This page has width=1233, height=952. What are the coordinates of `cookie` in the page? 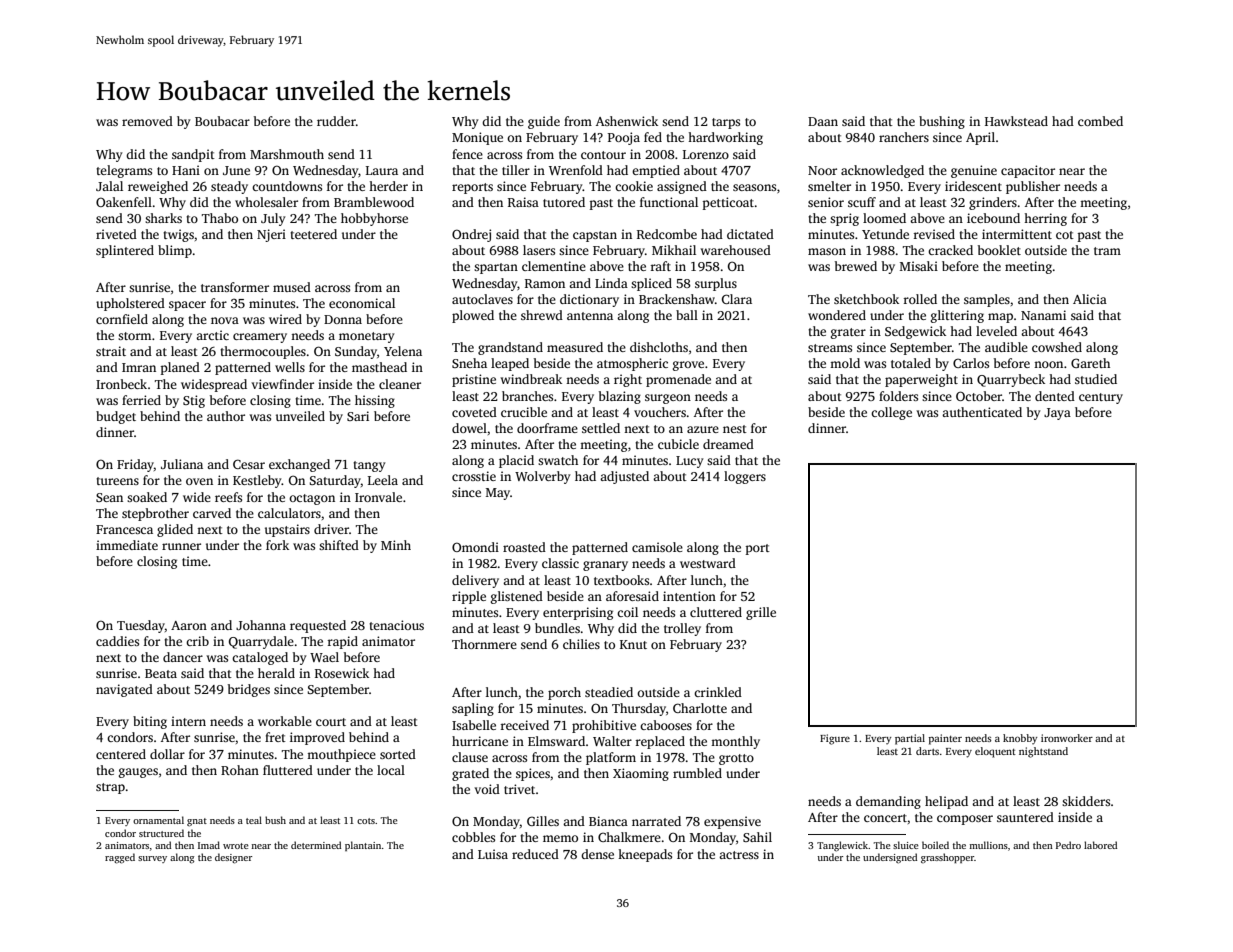 It's located at (634, 186).
